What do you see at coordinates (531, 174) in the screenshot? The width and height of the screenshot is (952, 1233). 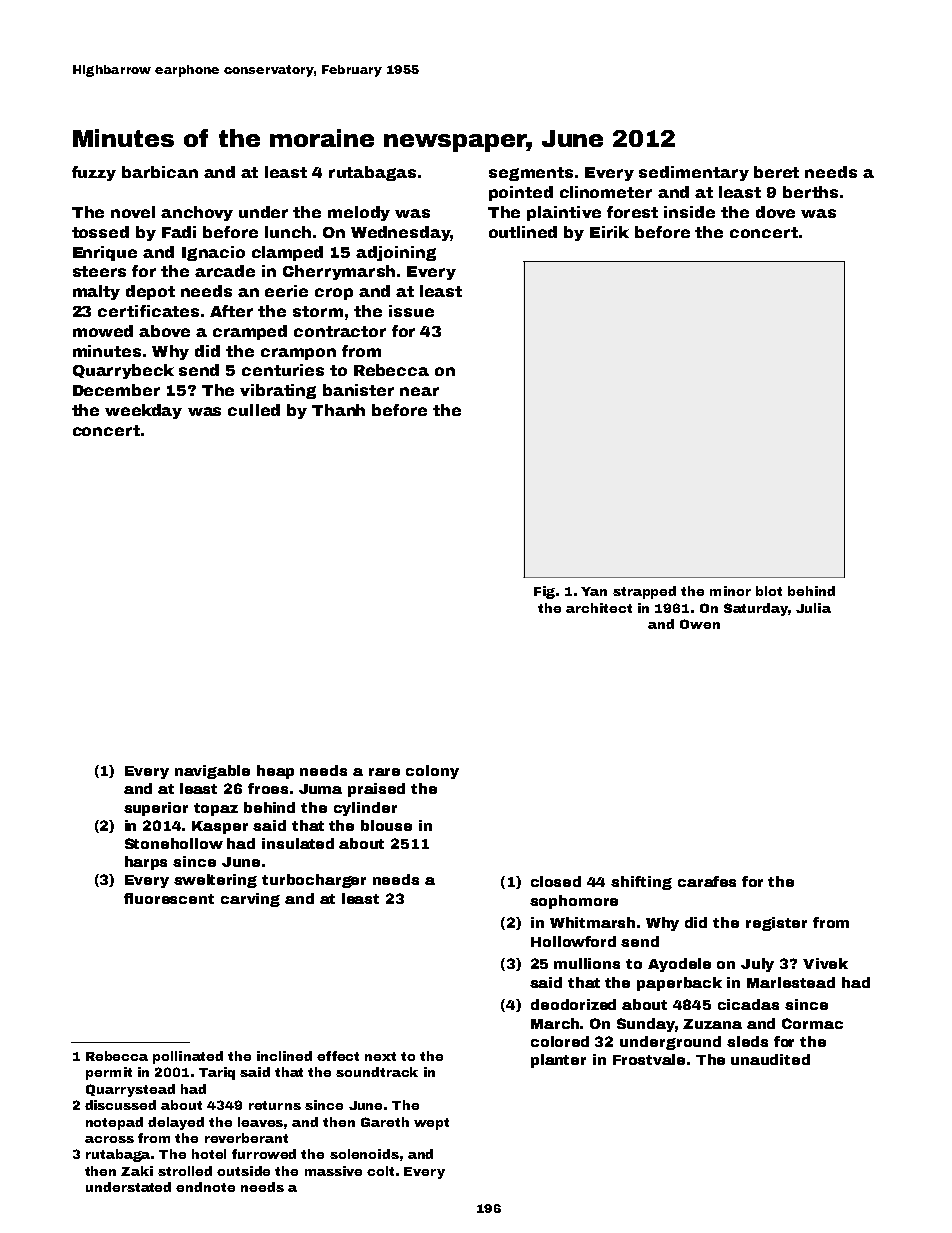 I see `segments` at bounding box center [531, 174].
